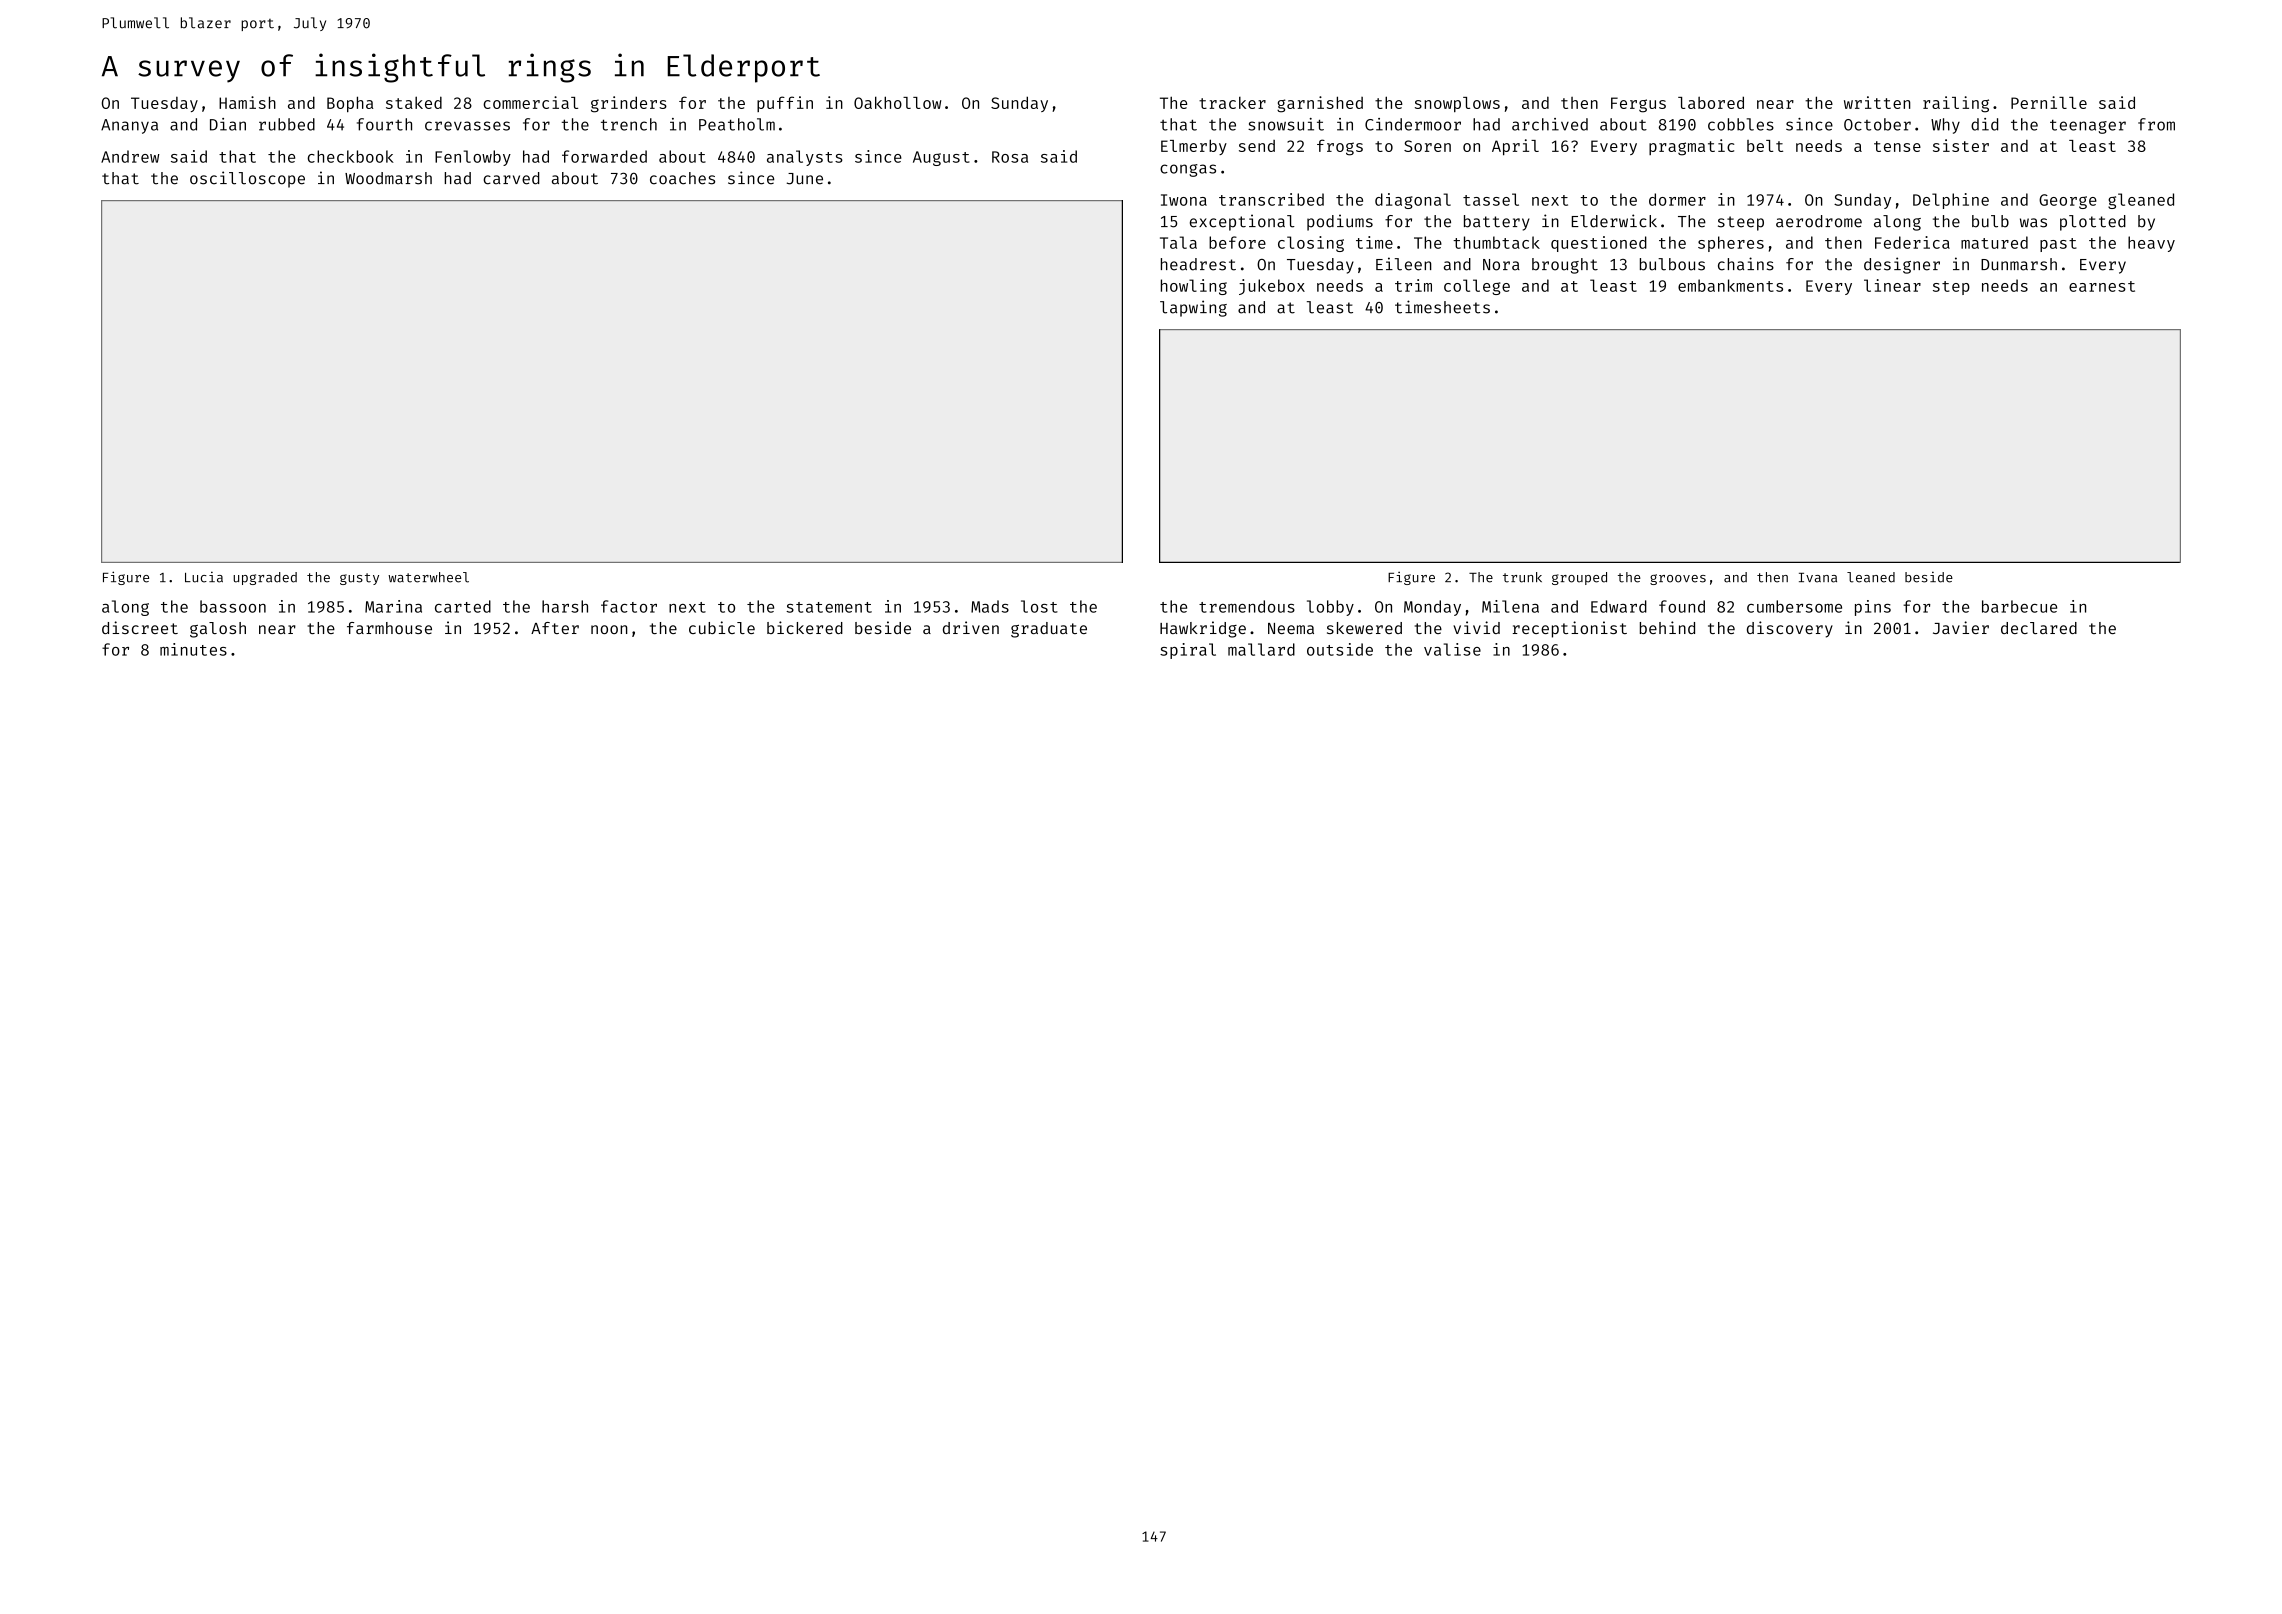  Describe the element at coordinates (247, 179) in the page. I see `oscilloscope` at that location.
